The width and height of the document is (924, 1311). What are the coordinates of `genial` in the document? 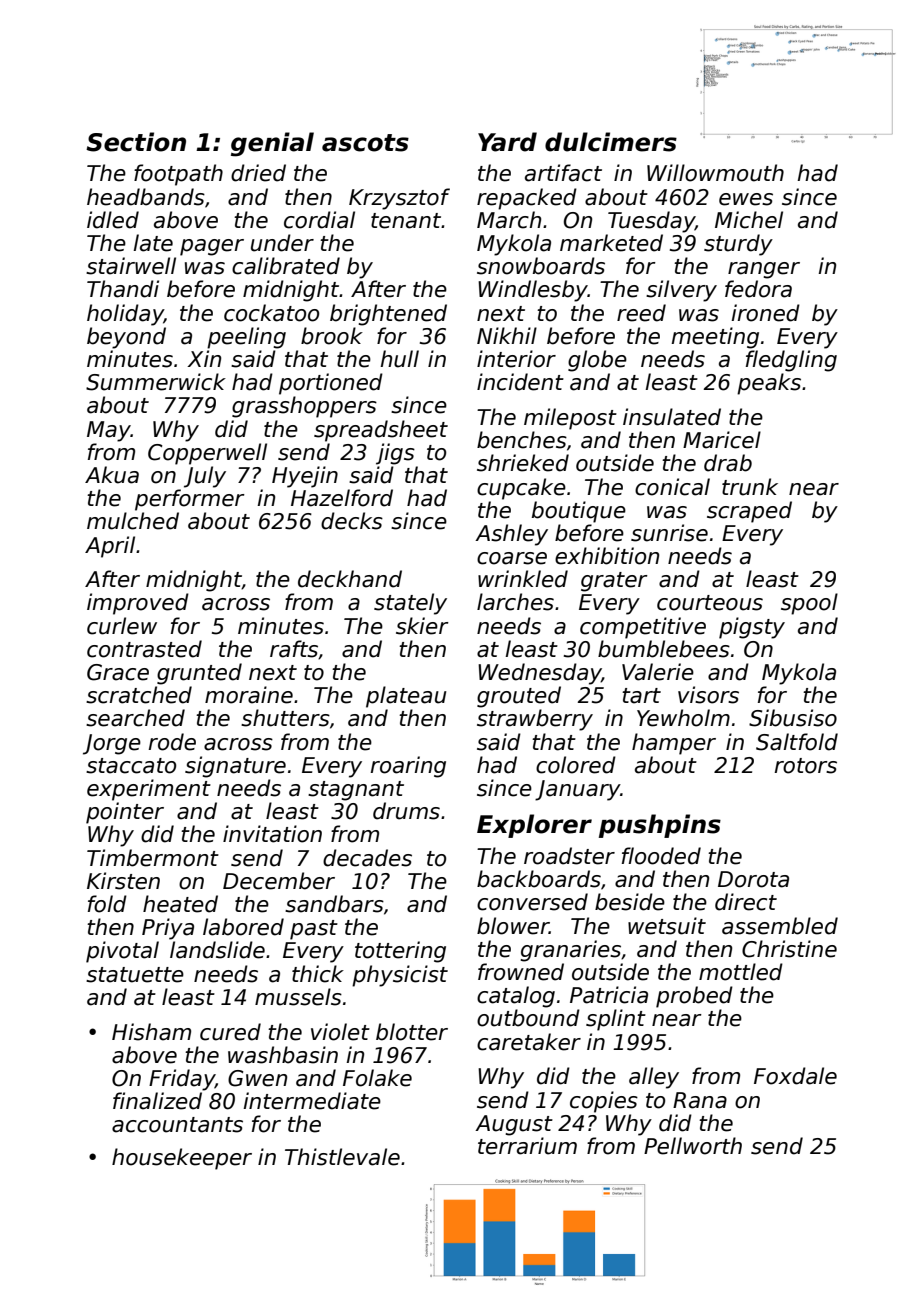 It's located at (272, 144).
